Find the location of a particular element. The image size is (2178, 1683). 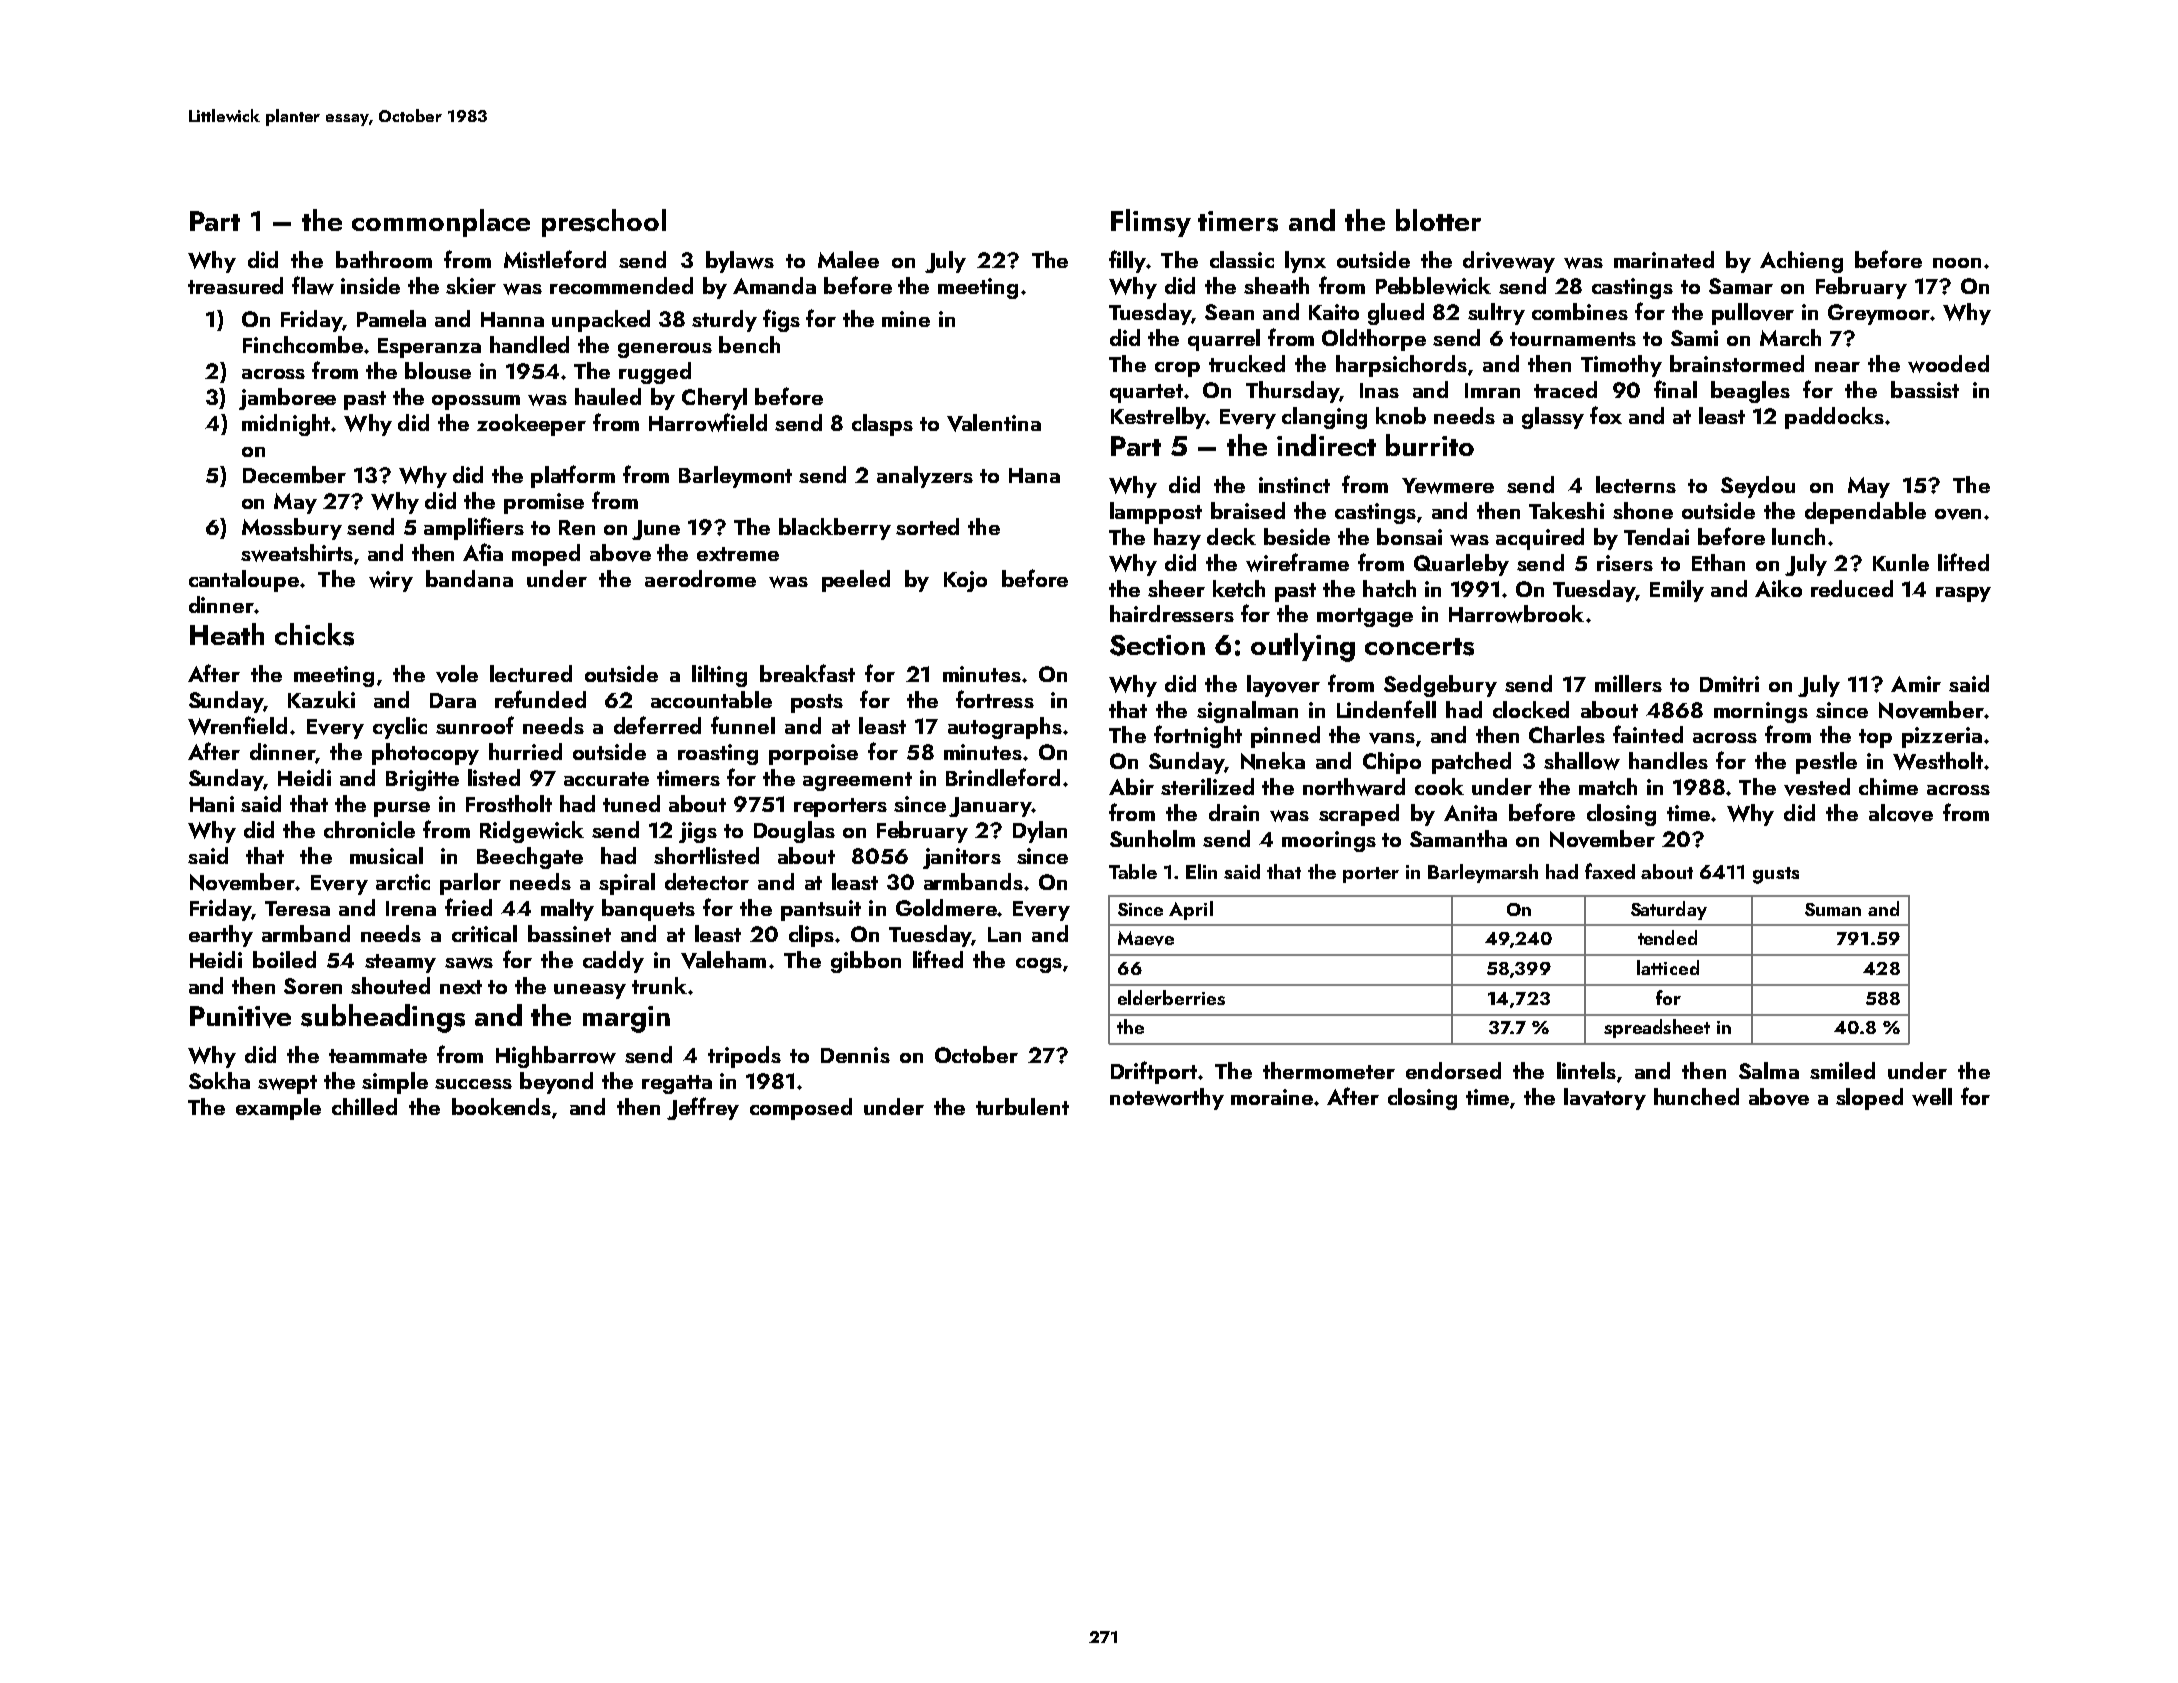

example is located at coordinates (278, 1109).
